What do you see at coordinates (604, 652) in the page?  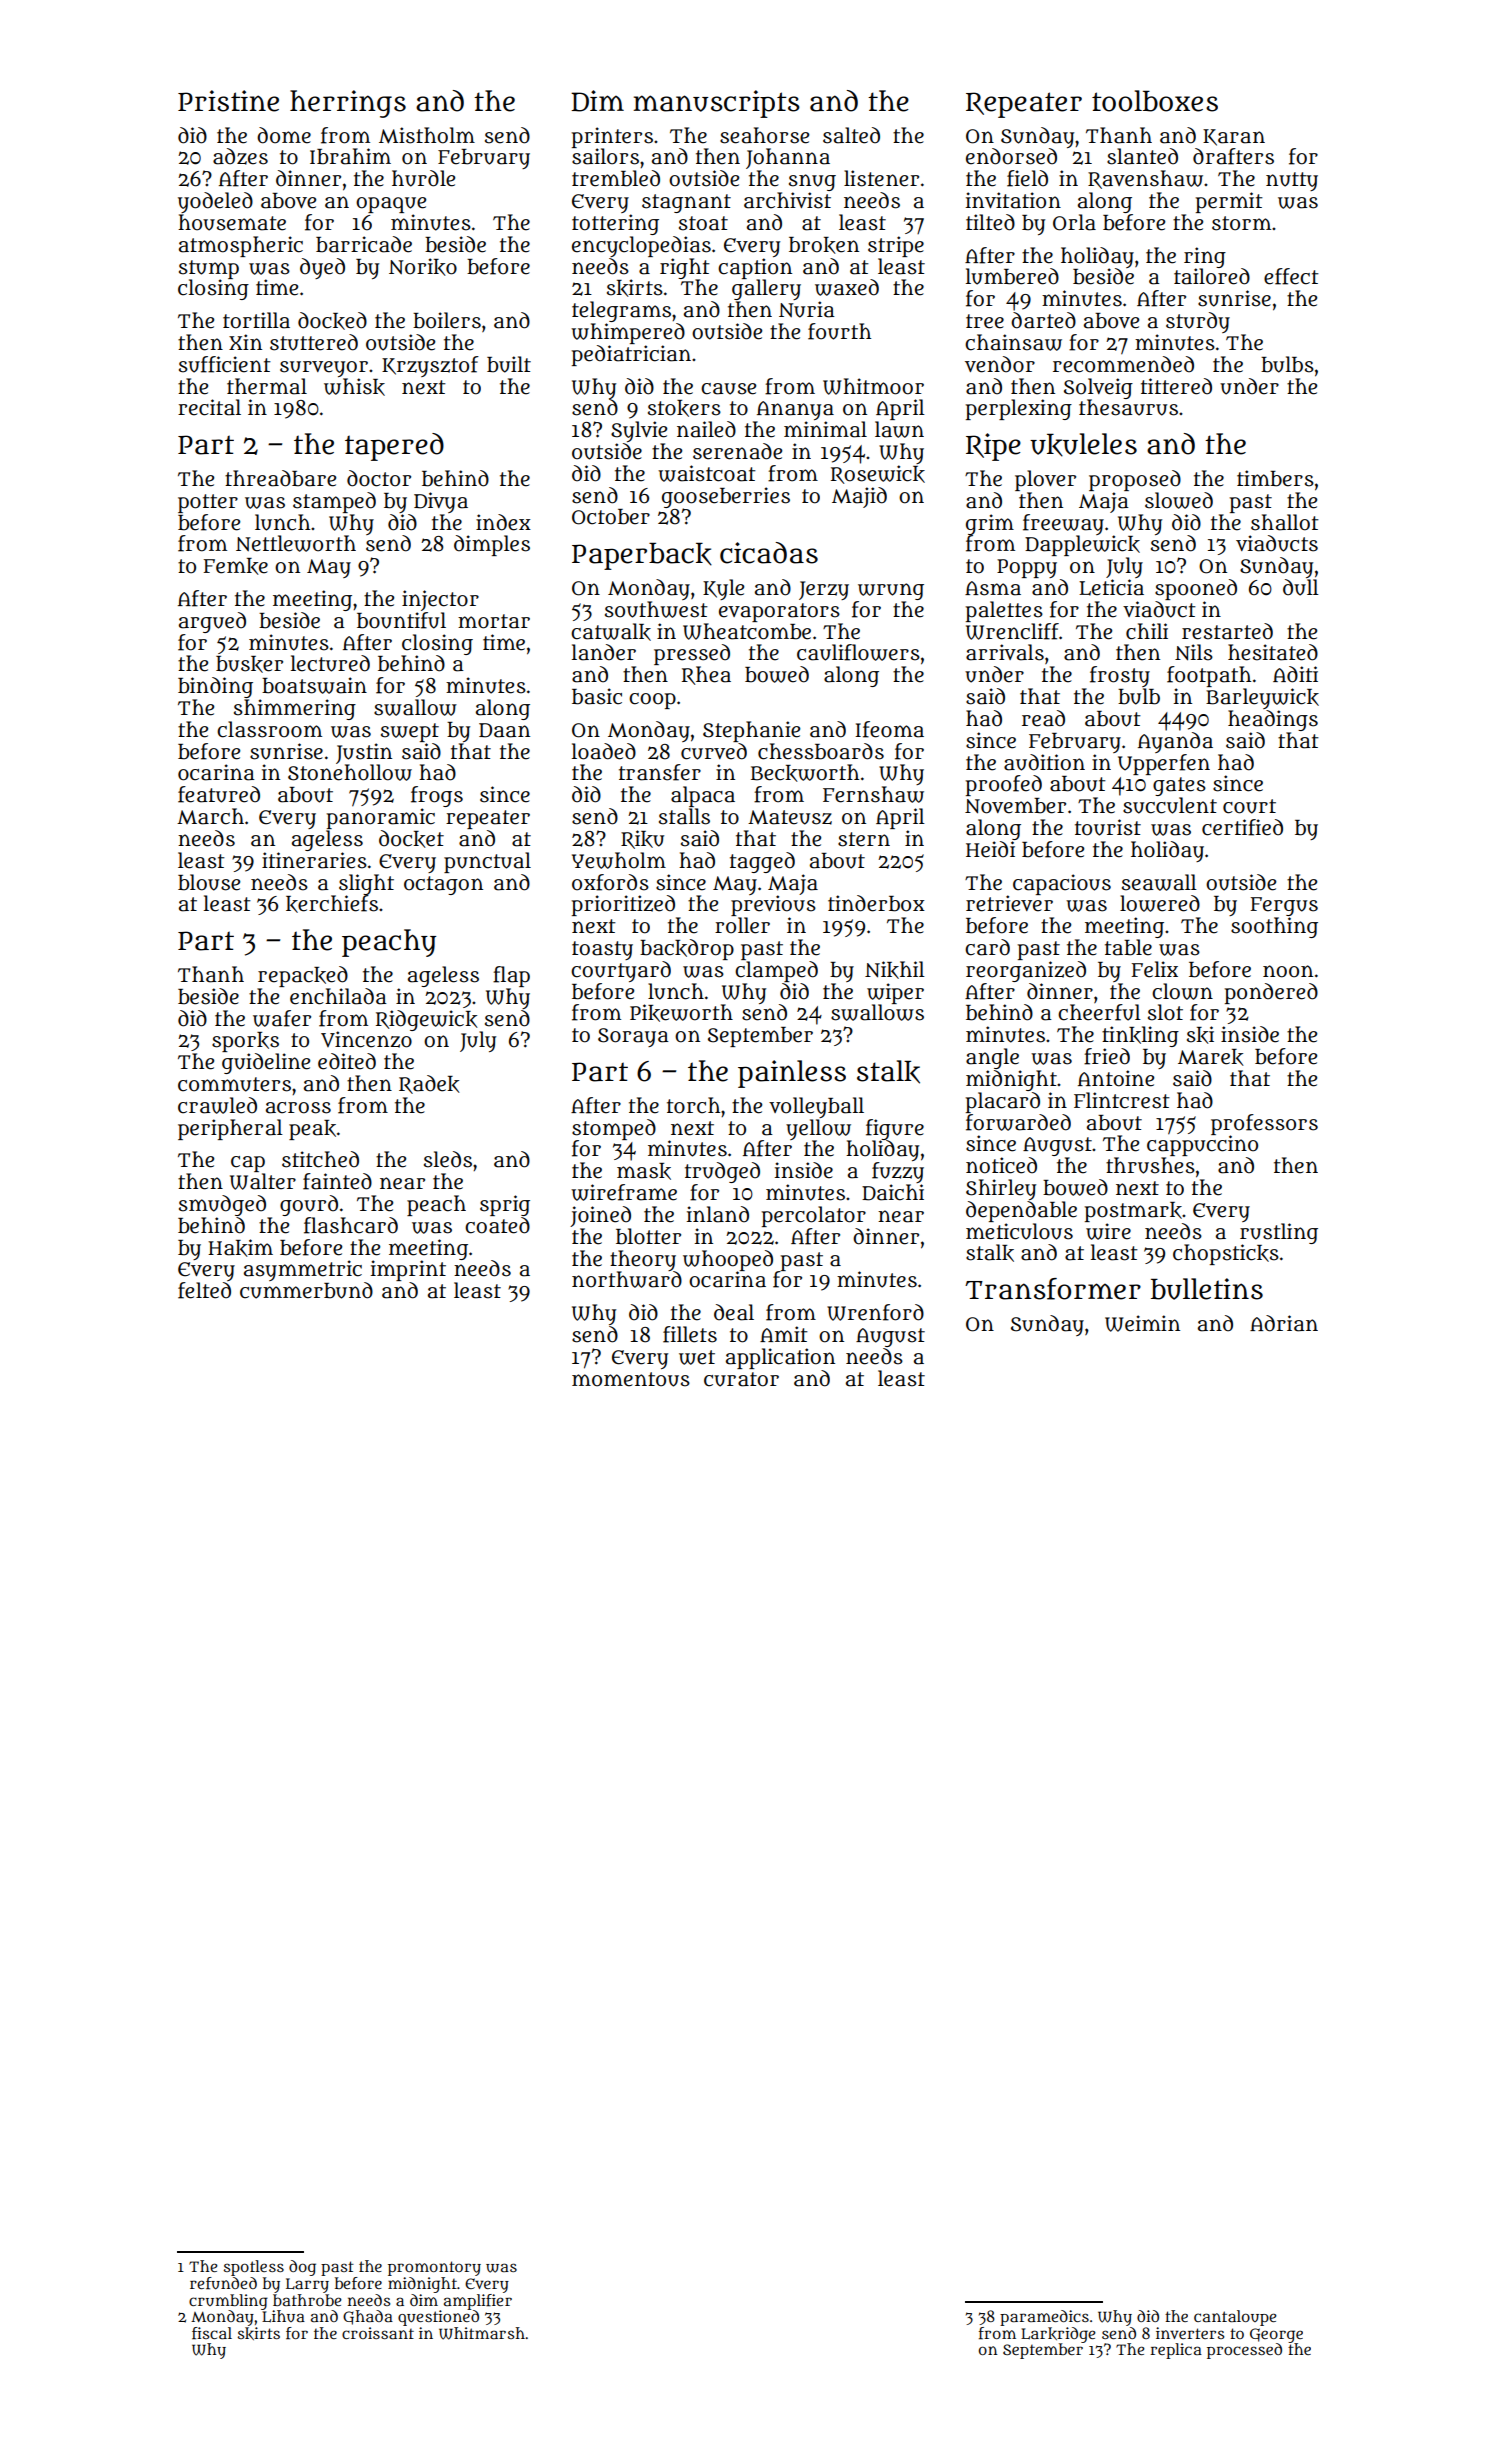 I see `lander` at bounding box center [604, 652].
